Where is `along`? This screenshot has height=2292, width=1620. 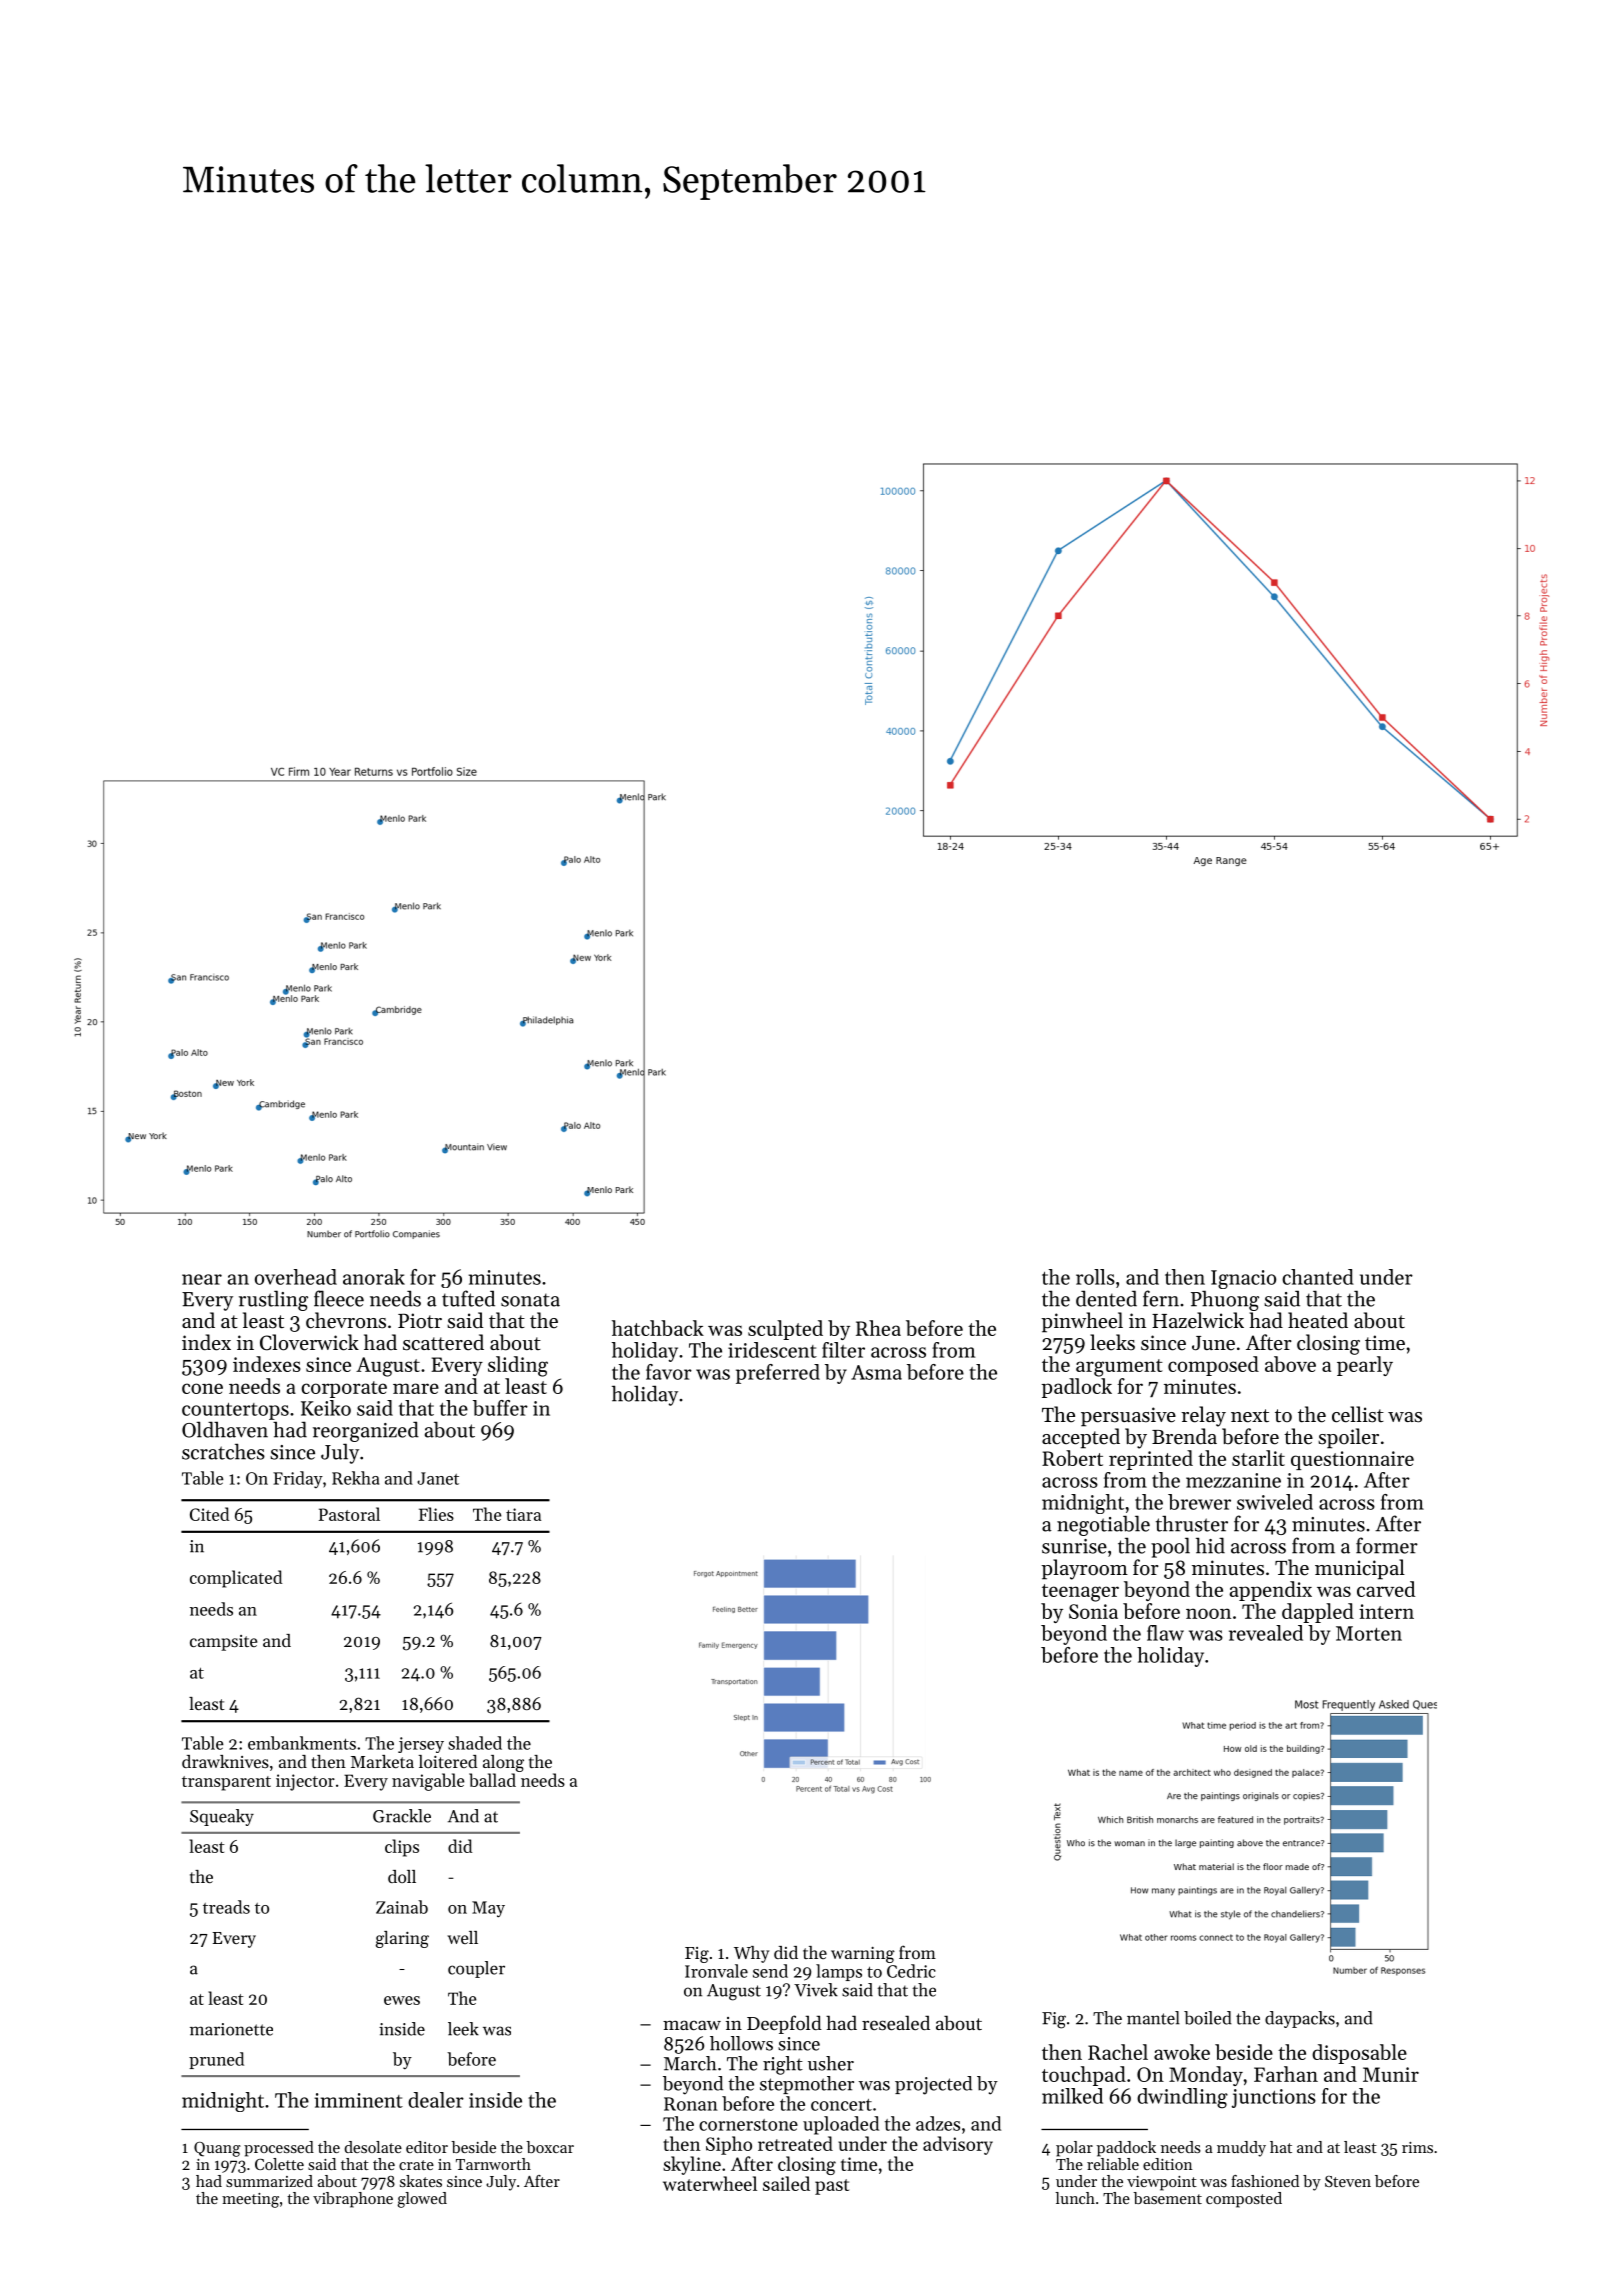
along is located at coordinates (503, 1763).
